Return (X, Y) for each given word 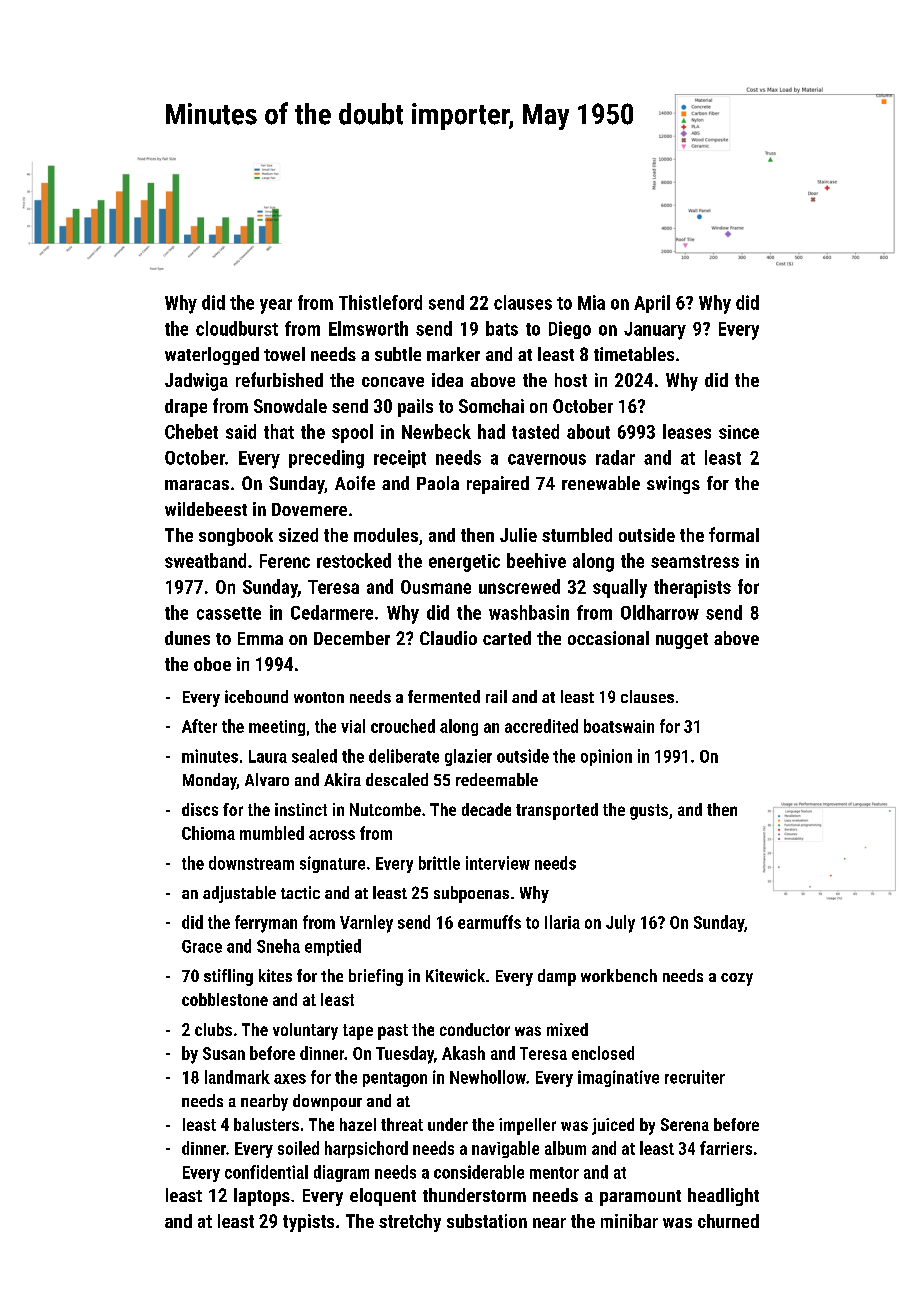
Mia (591, 302)
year (276, 306)
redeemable (497, 779)
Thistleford (380, 302)
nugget (682, 641)
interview (498, 863)
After (199, 726)
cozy (737, 979)
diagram (341, 1173)
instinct (301, 809)
